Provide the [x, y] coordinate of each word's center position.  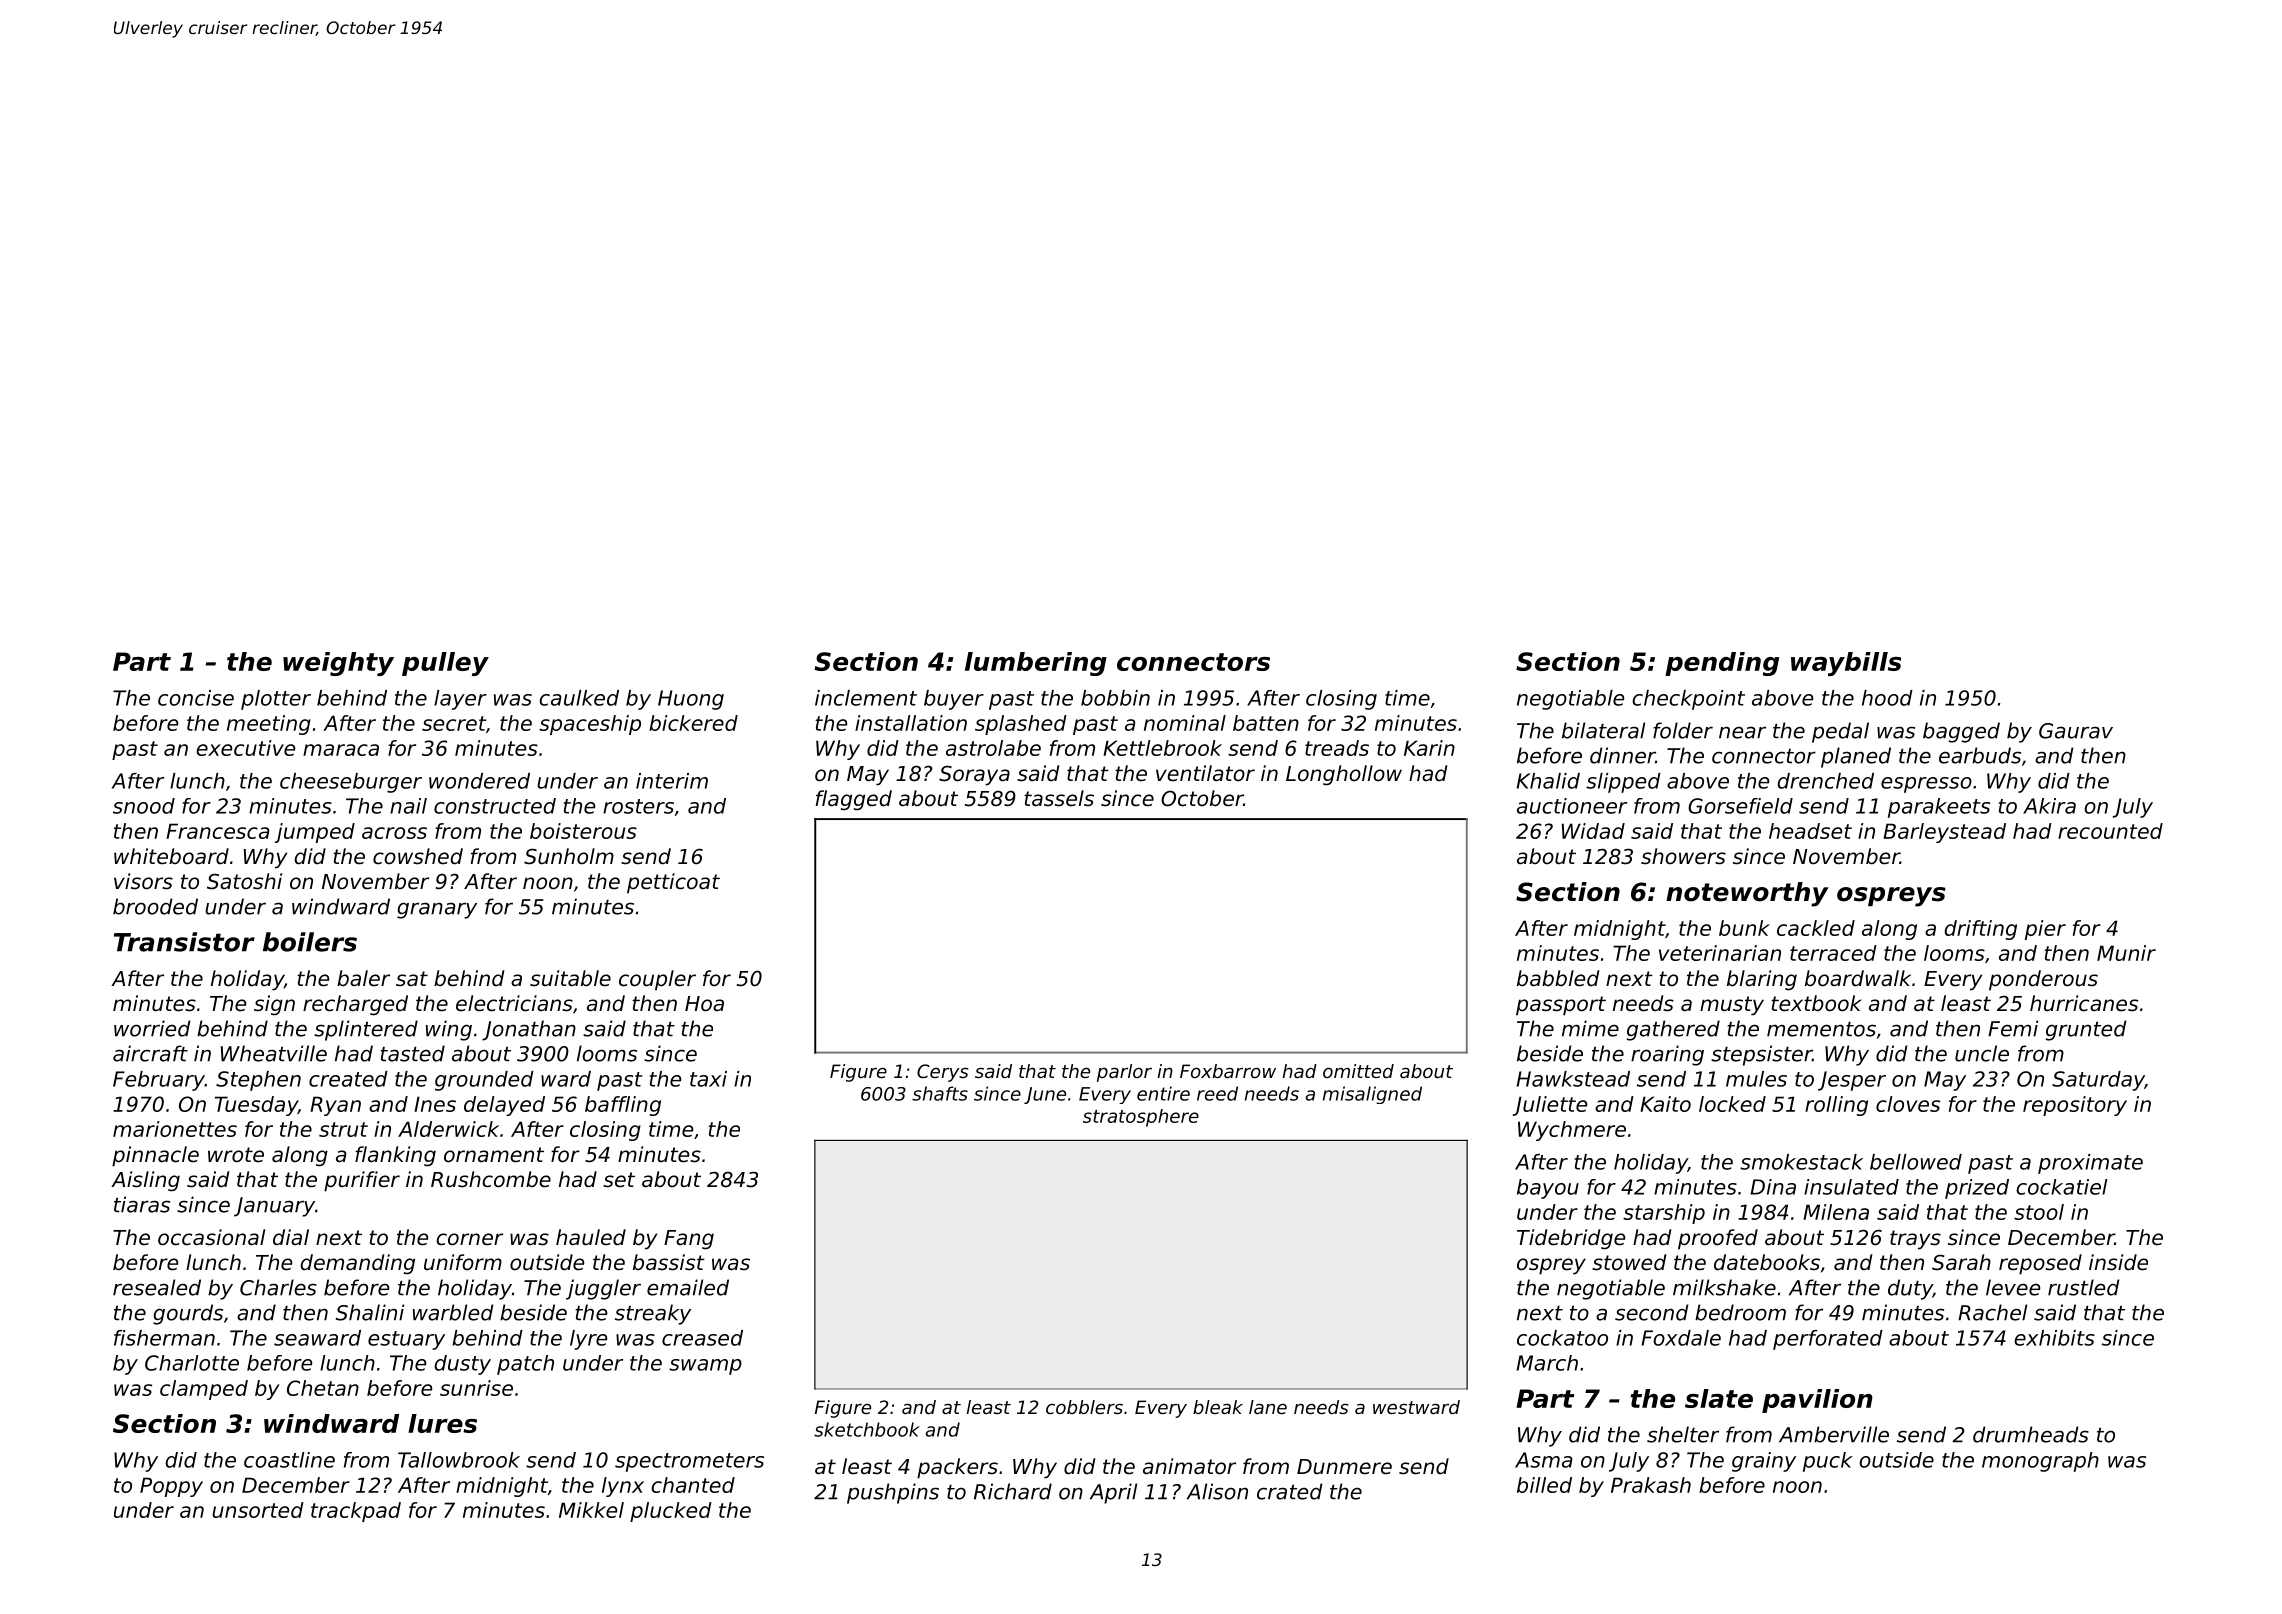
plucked [671, 1512]
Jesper [1852, 1081]
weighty [338, 664]
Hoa [704, 1004]
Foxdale [1681, 1338]
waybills [1846, 664]
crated [1289, 1491]
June [1045, 1095]
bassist [669, 1262]
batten [1266, 723]
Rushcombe [491, 1179]
